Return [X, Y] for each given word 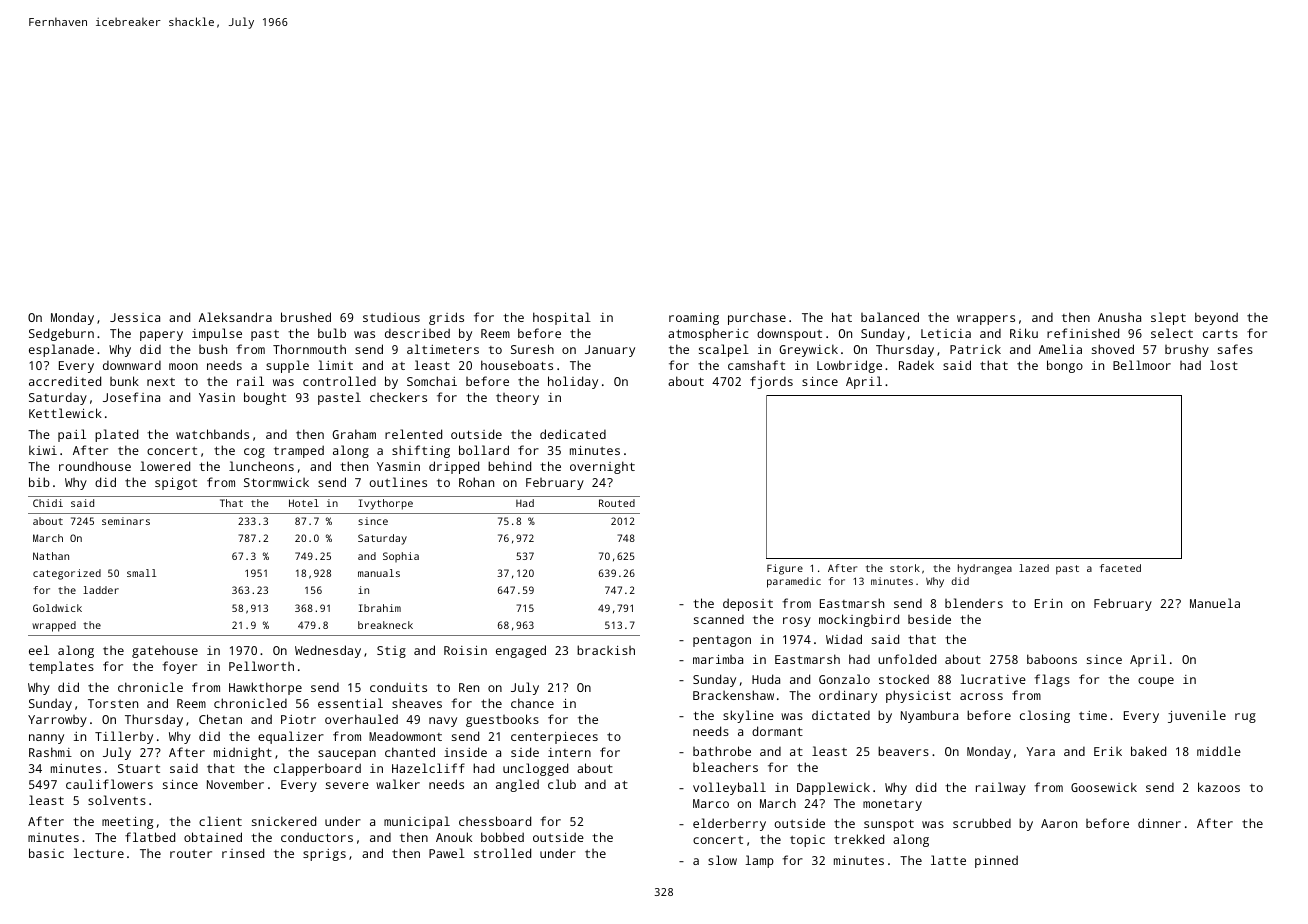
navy [443, 722]
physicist [918, 696]
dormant [777, 731]
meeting [127, 823]
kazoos [1219, 787]
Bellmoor [1142, 365]
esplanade [61, 350]
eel [39, 650]
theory [517, 399]
